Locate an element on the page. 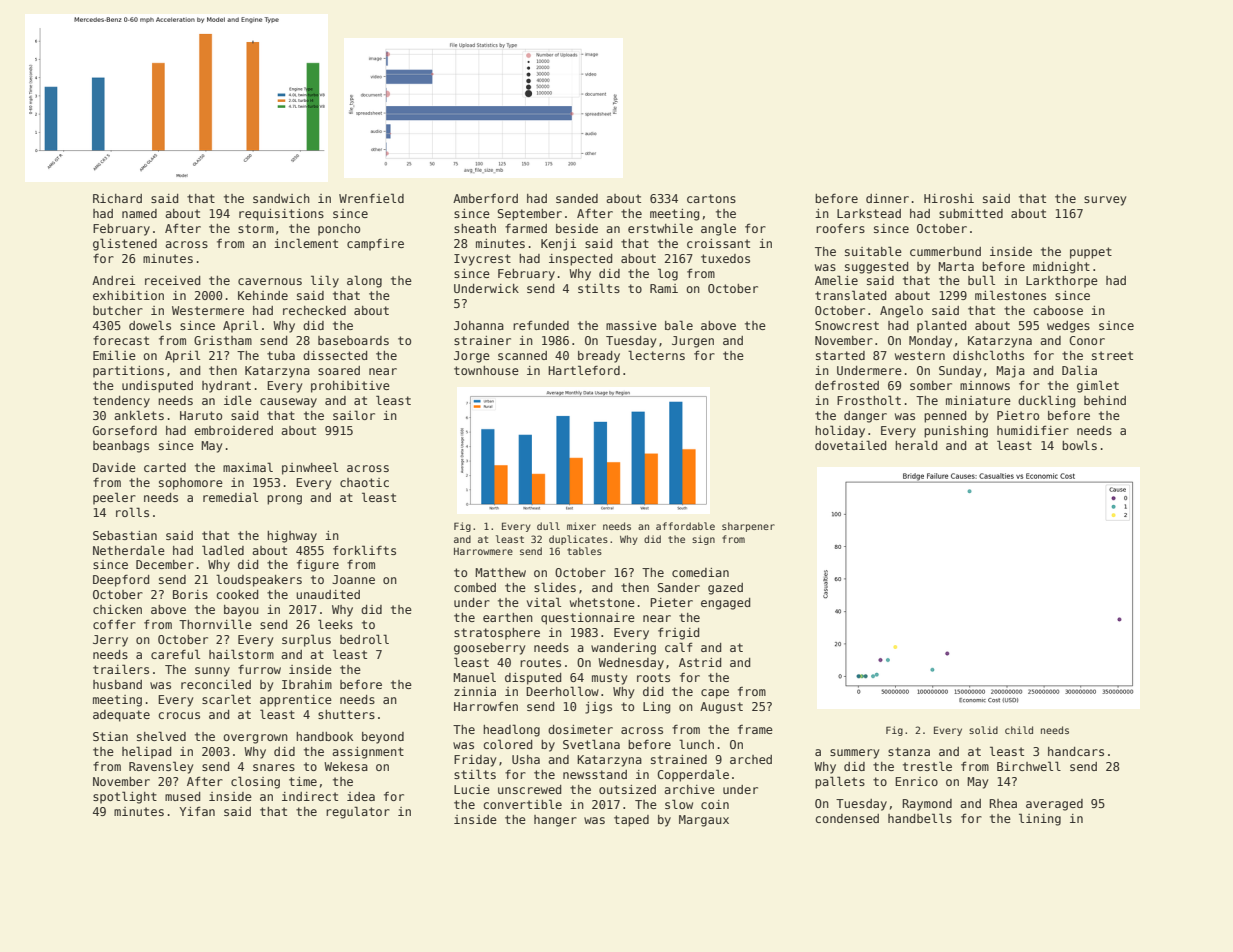 Image resolution: width=1233 pixels, height=952 pixels. Rami is located at coordinates (664, 288).
